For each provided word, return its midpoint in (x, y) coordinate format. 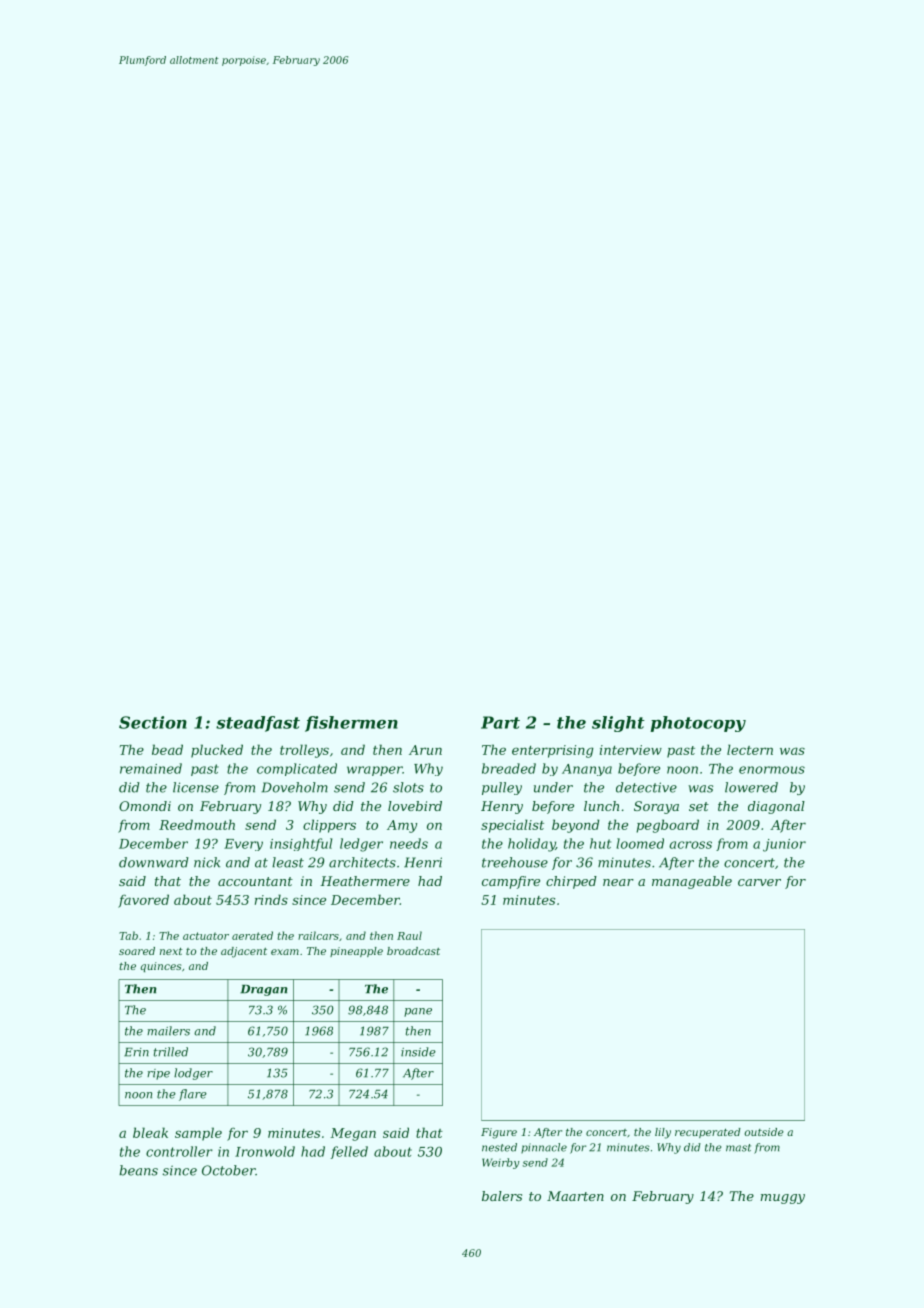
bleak (150, 1132)
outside (764, 1132)
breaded (509, 768)
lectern (750, 749)
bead (167, 749)
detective (646, 787)
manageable (692, 882)
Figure (499, 1133)
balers (502, 1196)
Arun (425, 750)
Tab (128, 935)
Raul (409, 935)
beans (138, 1170)
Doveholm (294, 787)
